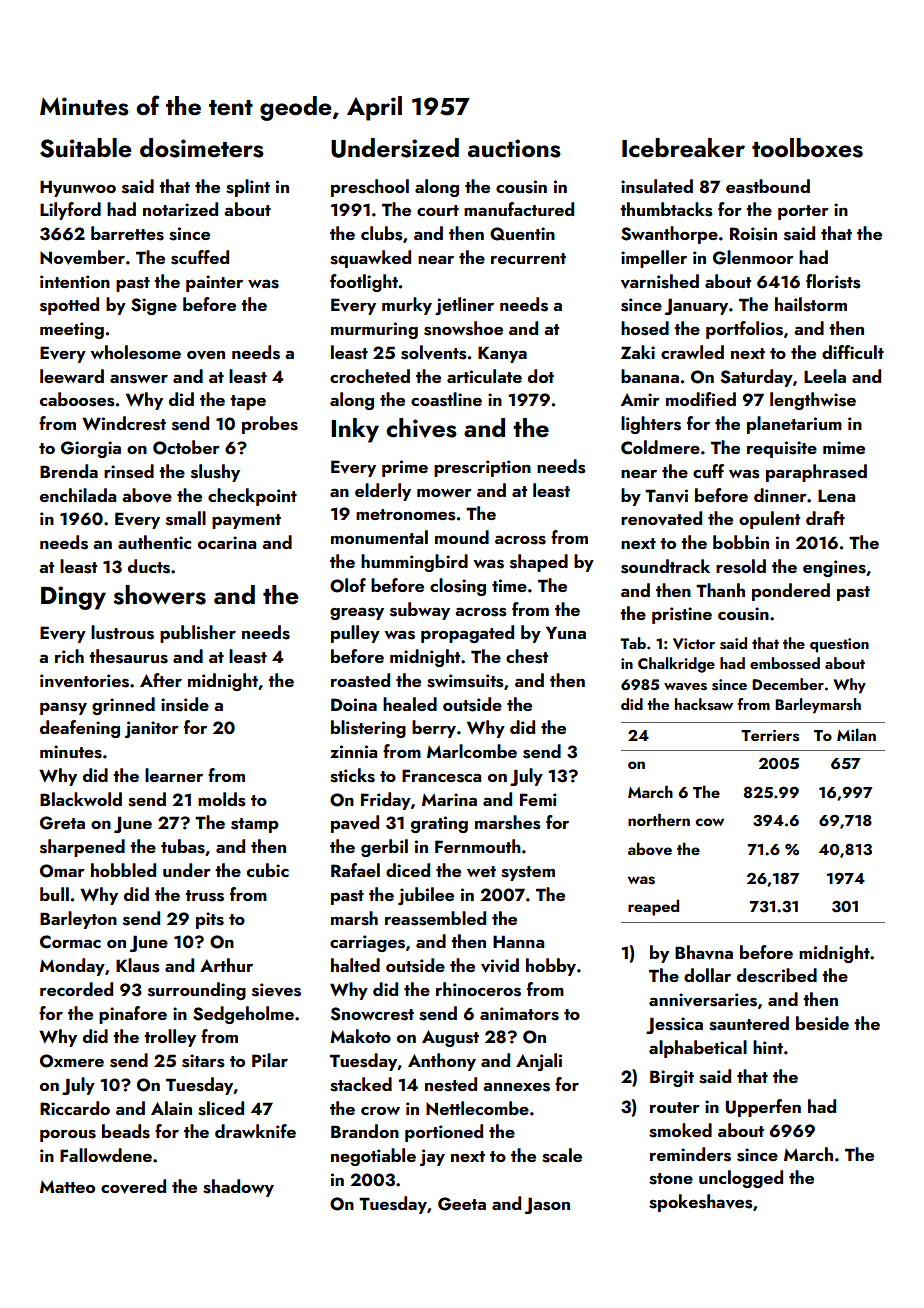 The width and height of the page is (924, 1308). What do you see at coordinates (72, 330) in the page?
I see `meeting` at bounding box center [72, 330].
